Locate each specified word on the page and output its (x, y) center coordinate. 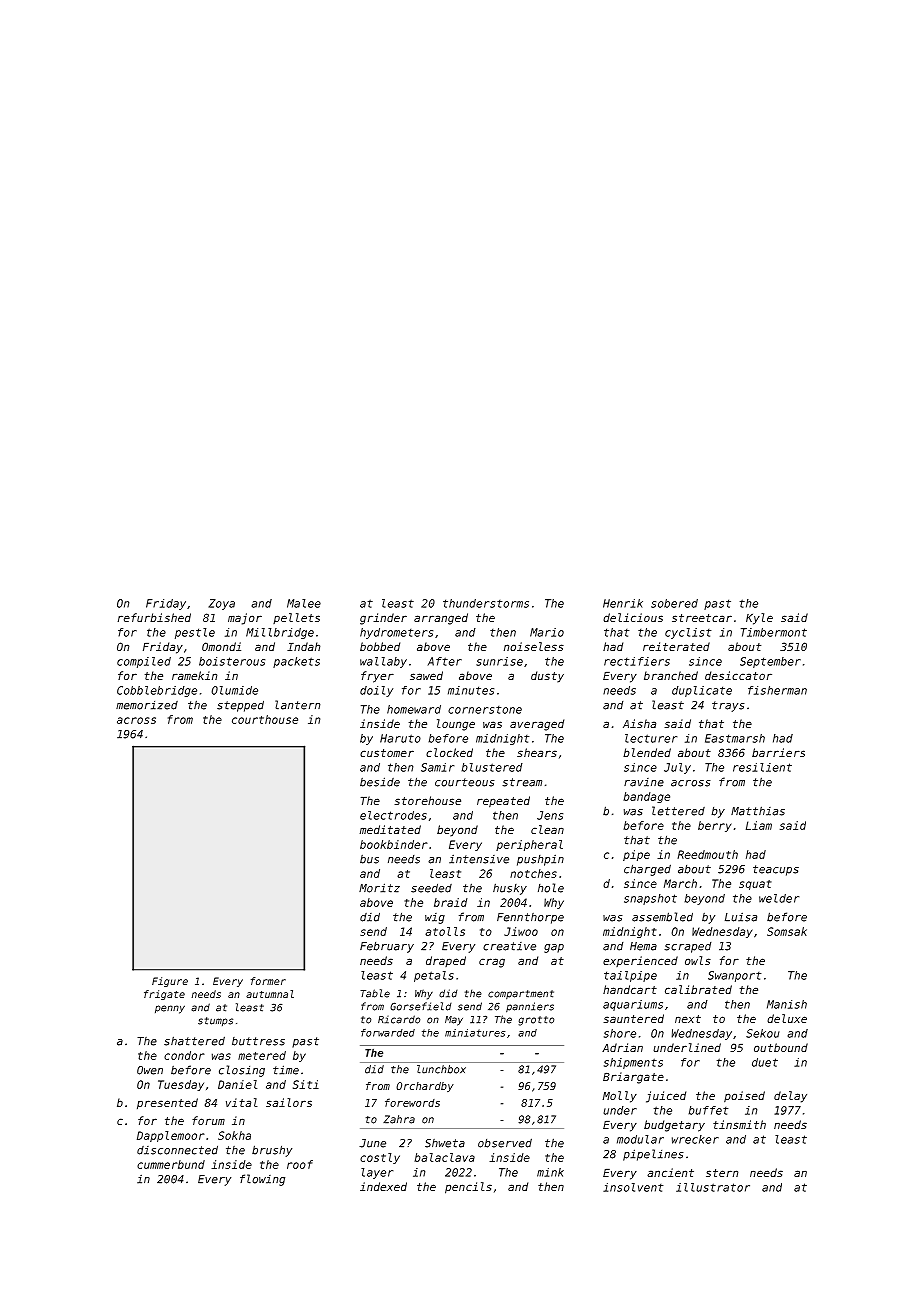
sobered (674, 603)
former (268, 981)
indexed (383, 1186)
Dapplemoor (171, 1136)
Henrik (623, 603)
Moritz (379, 888)
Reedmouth (707, 854)
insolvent (633, 1187)
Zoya (222, 604)
